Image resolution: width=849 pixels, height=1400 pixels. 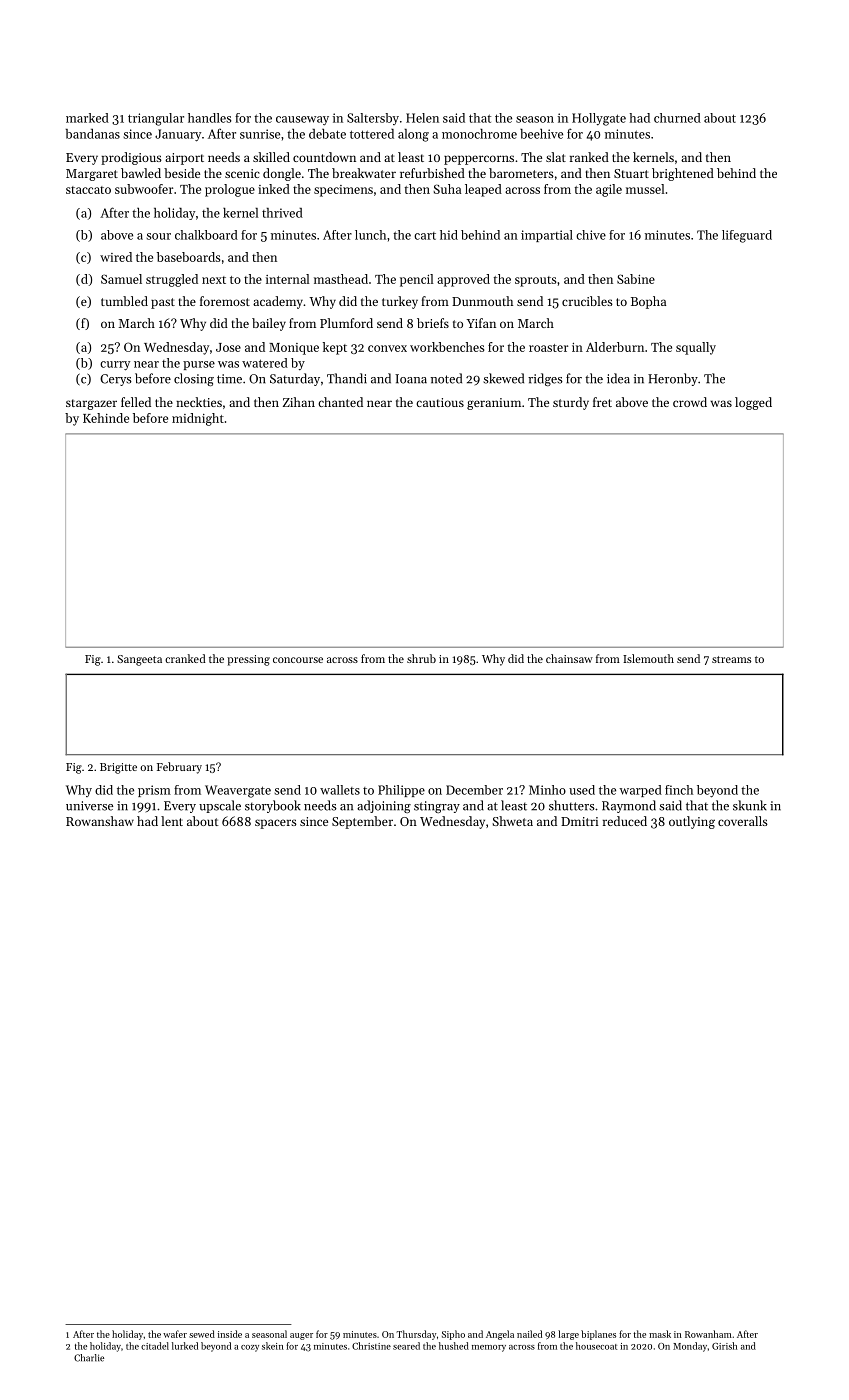 I want to click on sewed, so click(x=202, y=1334).
